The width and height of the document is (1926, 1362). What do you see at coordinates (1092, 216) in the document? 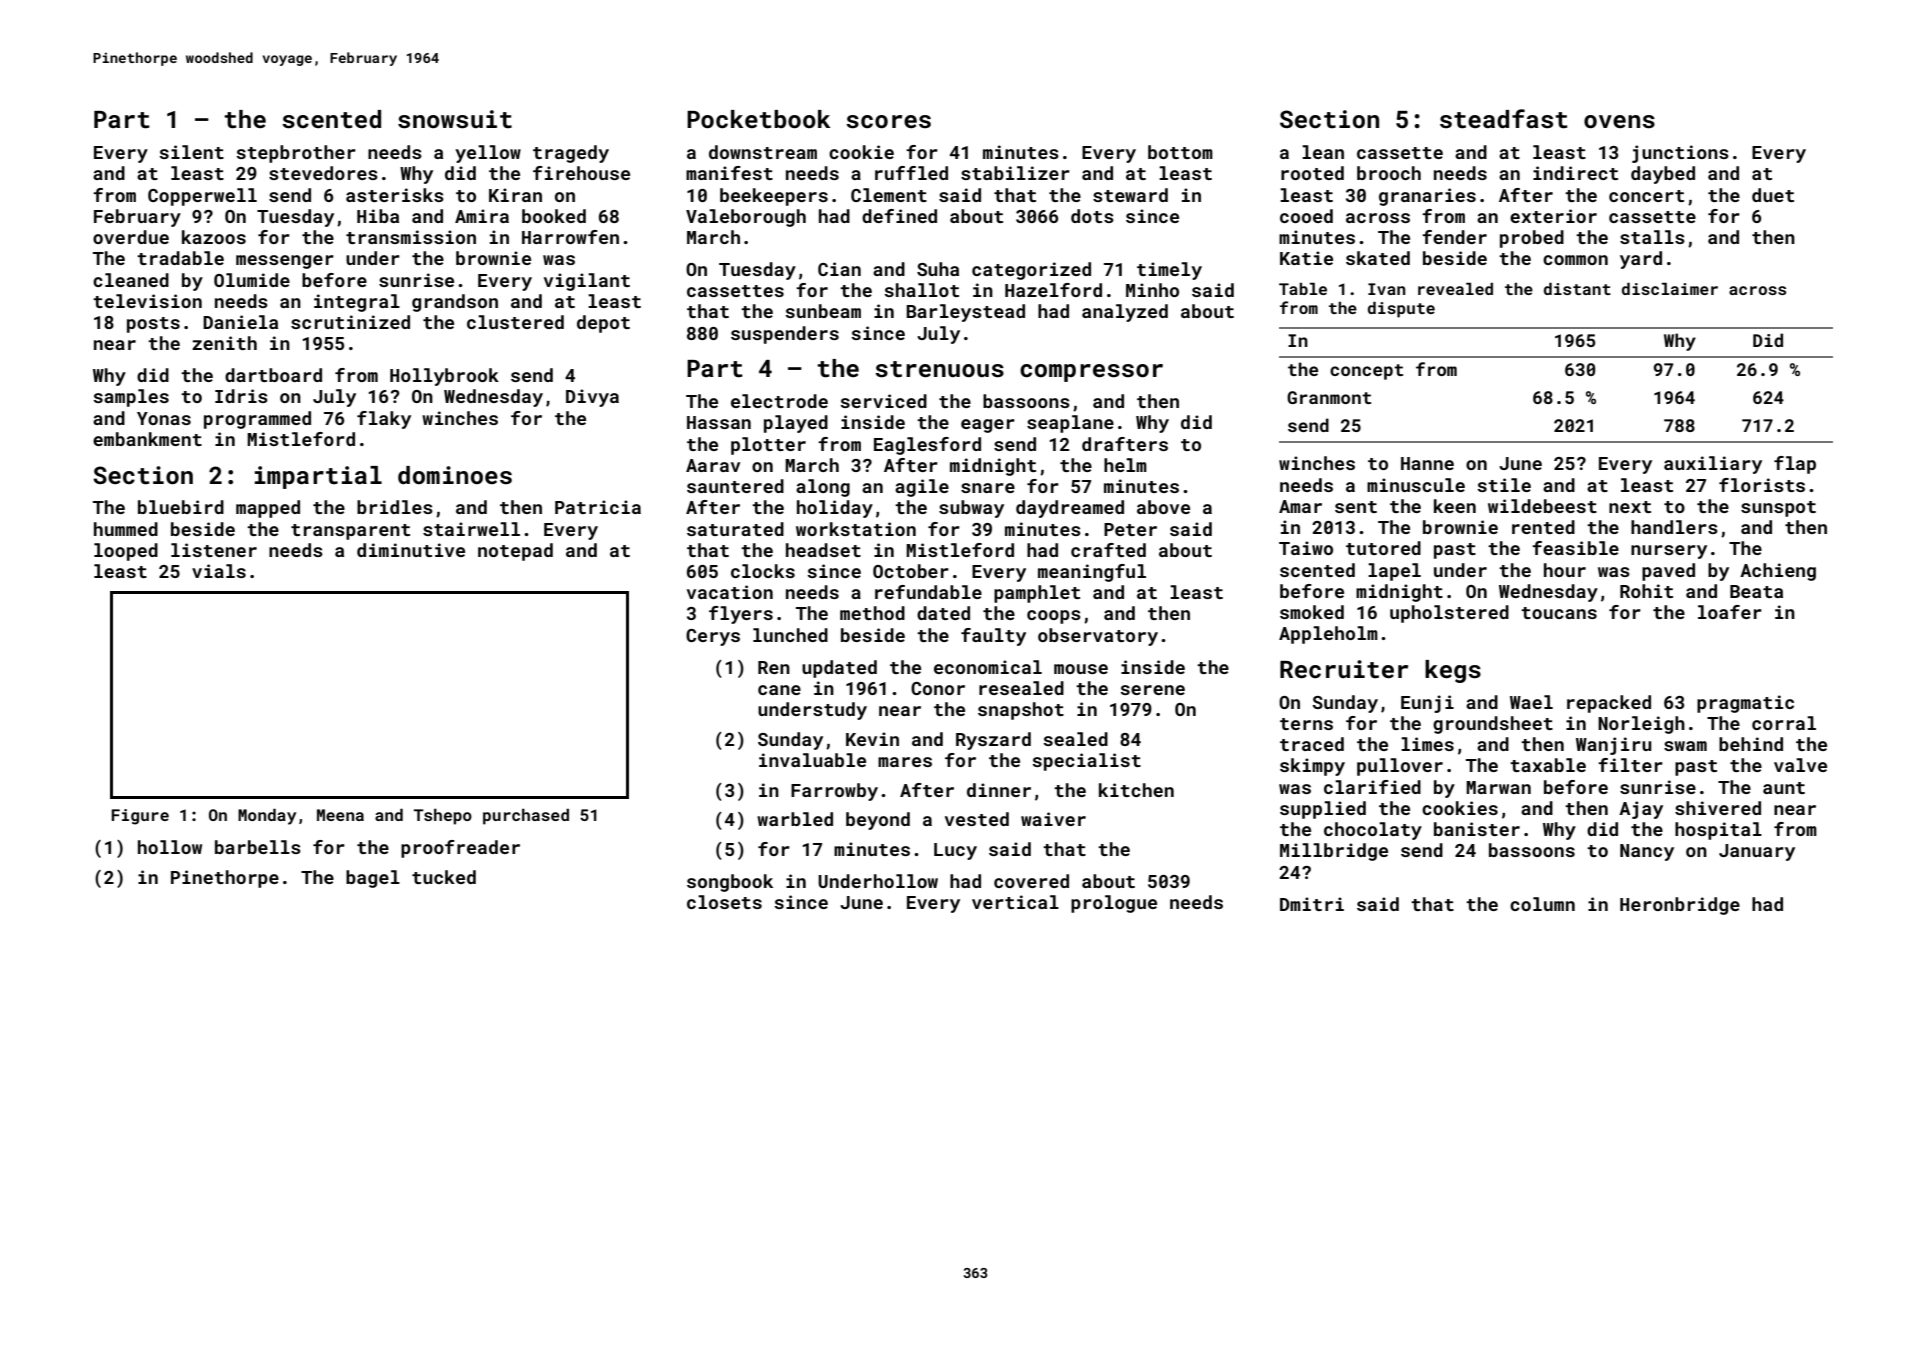
I see `dots` at bounding box center [1092, 216].
